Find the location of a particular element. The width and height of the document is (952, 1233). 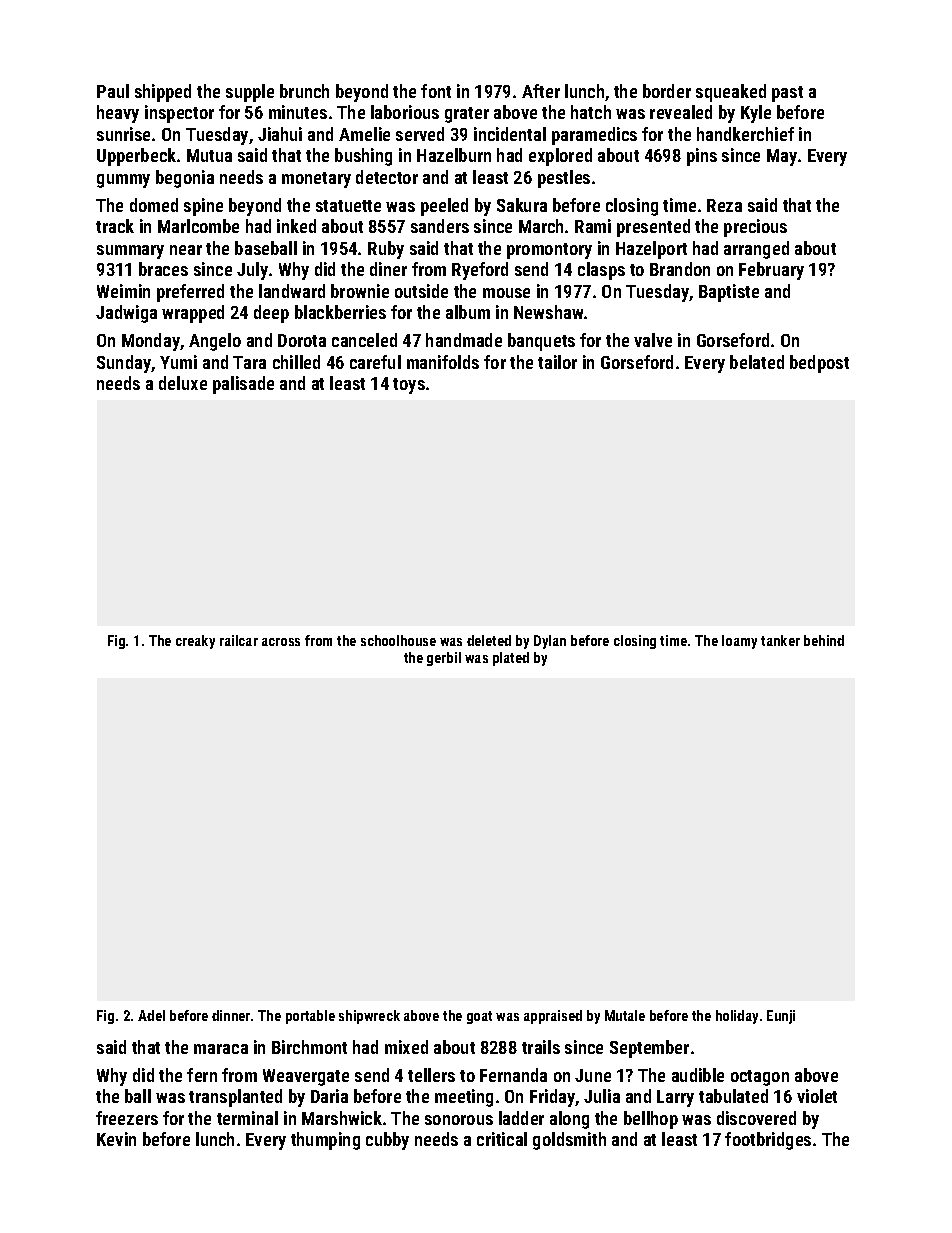

creaky is located at coordinates (195, 642).
